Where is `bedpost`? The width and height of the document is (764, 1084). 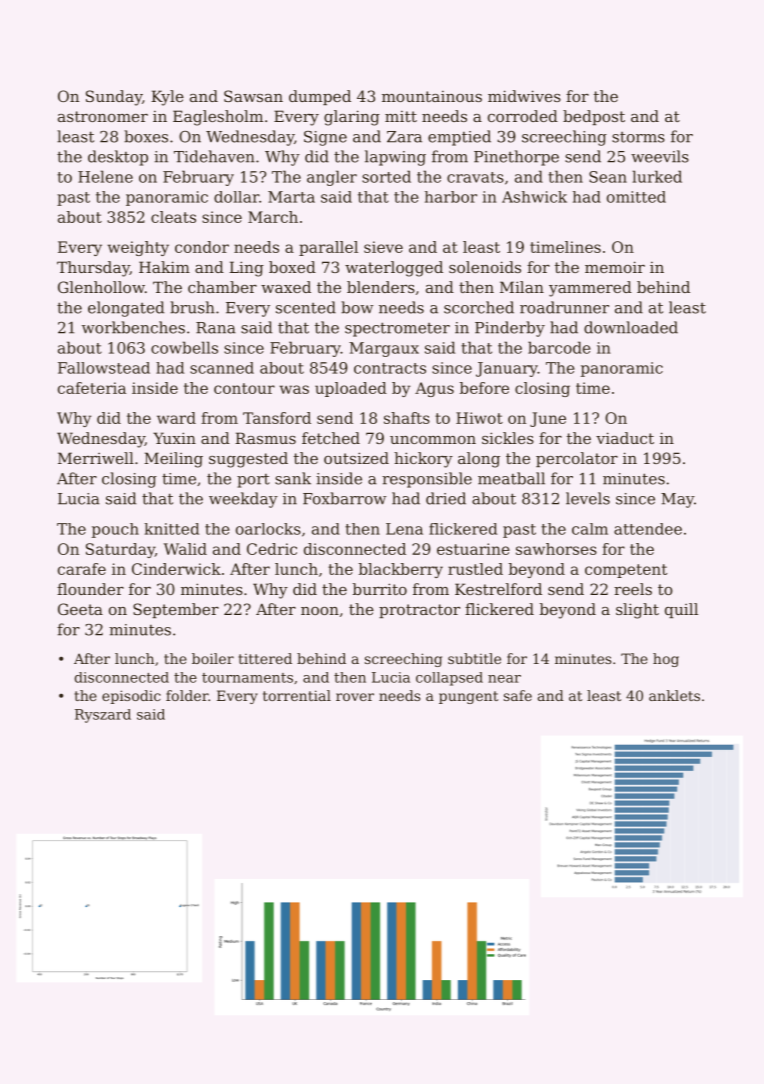 bedpost is located at coordinates (594, 117).
